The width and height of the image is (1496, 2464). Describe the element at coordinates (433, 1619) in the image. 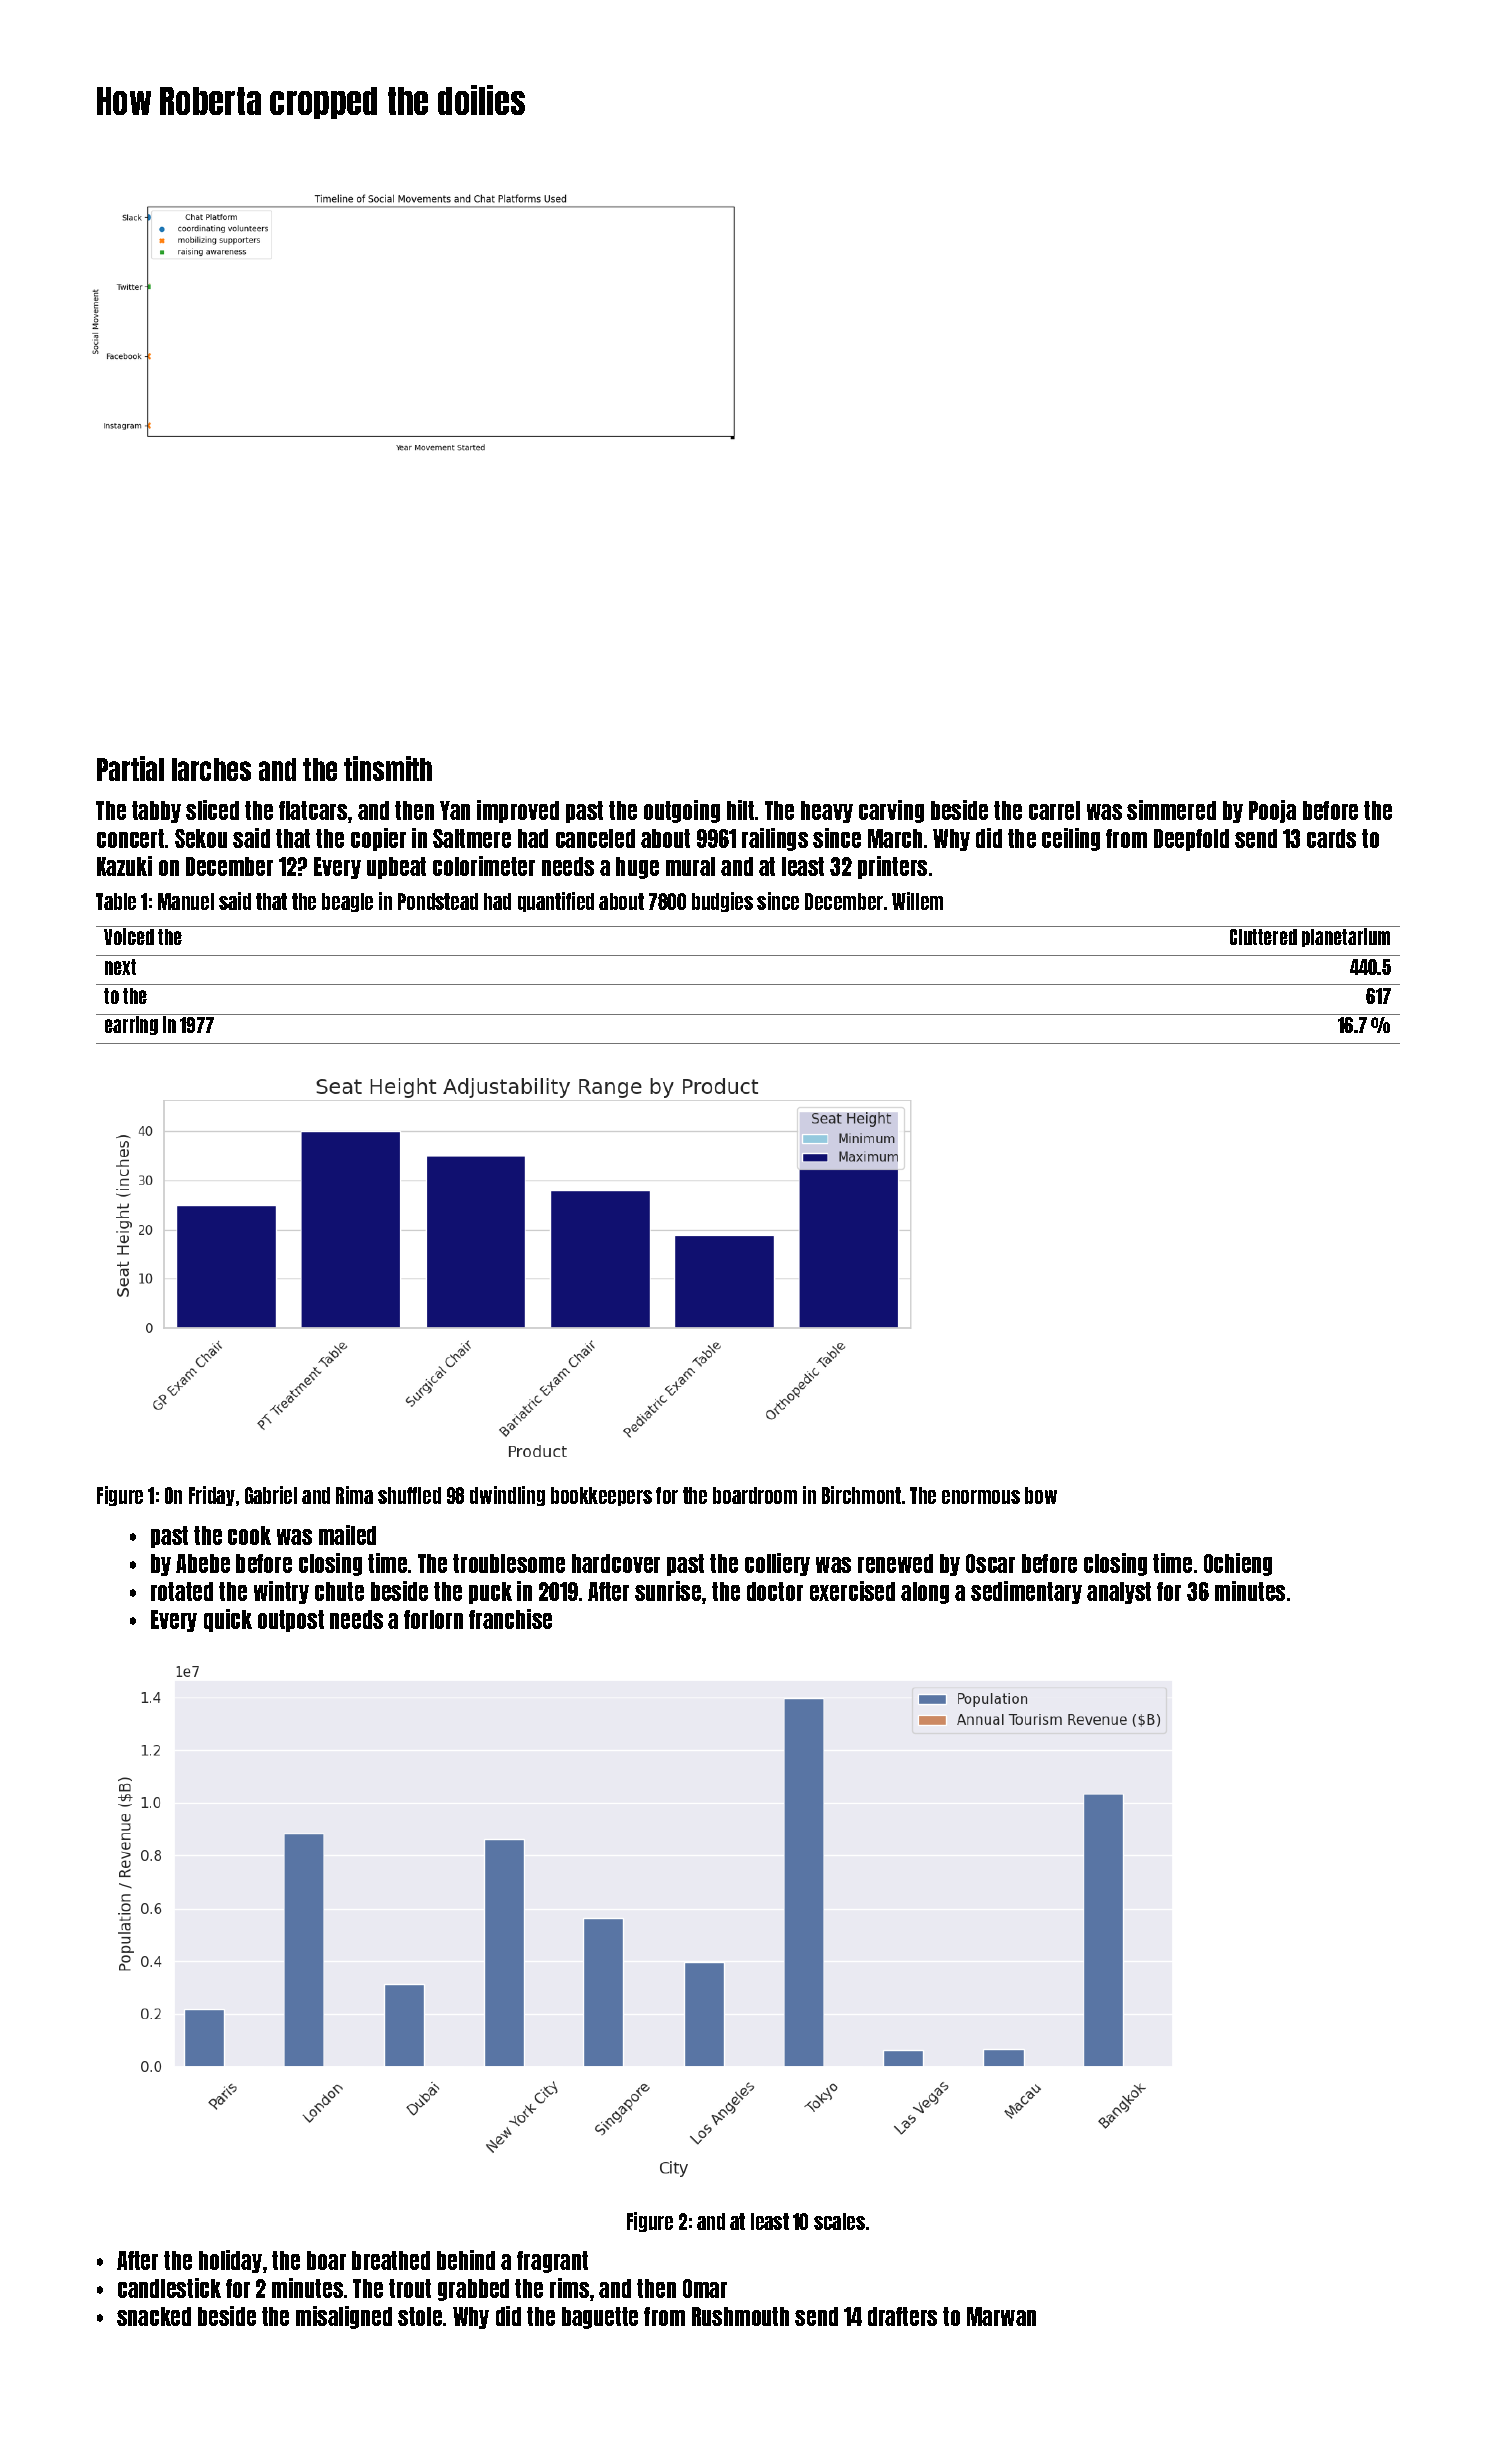

I see `forlorn` at that location.
